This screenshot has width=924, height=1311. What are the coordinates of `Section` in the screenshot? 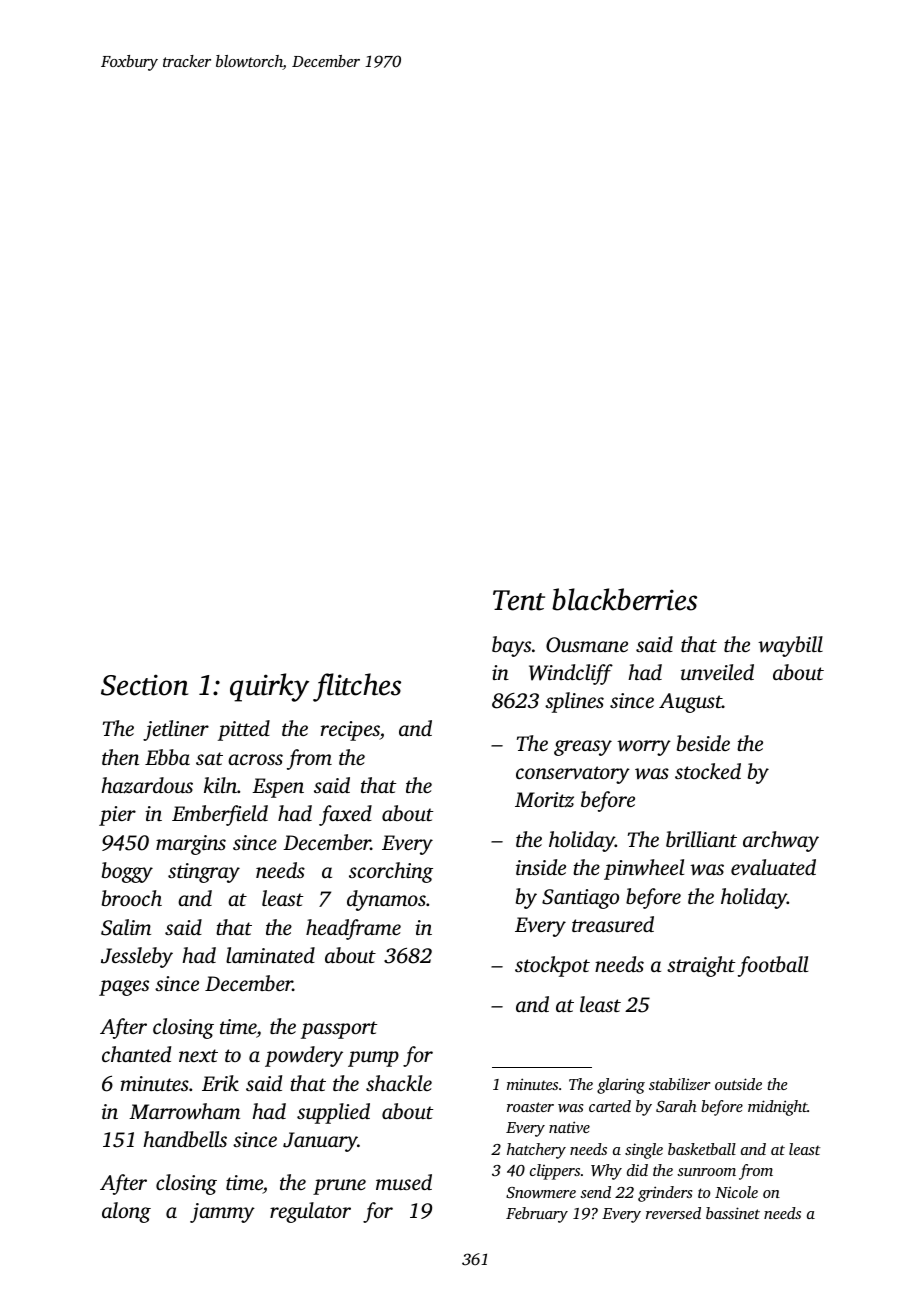 It's located at (144, 685).
